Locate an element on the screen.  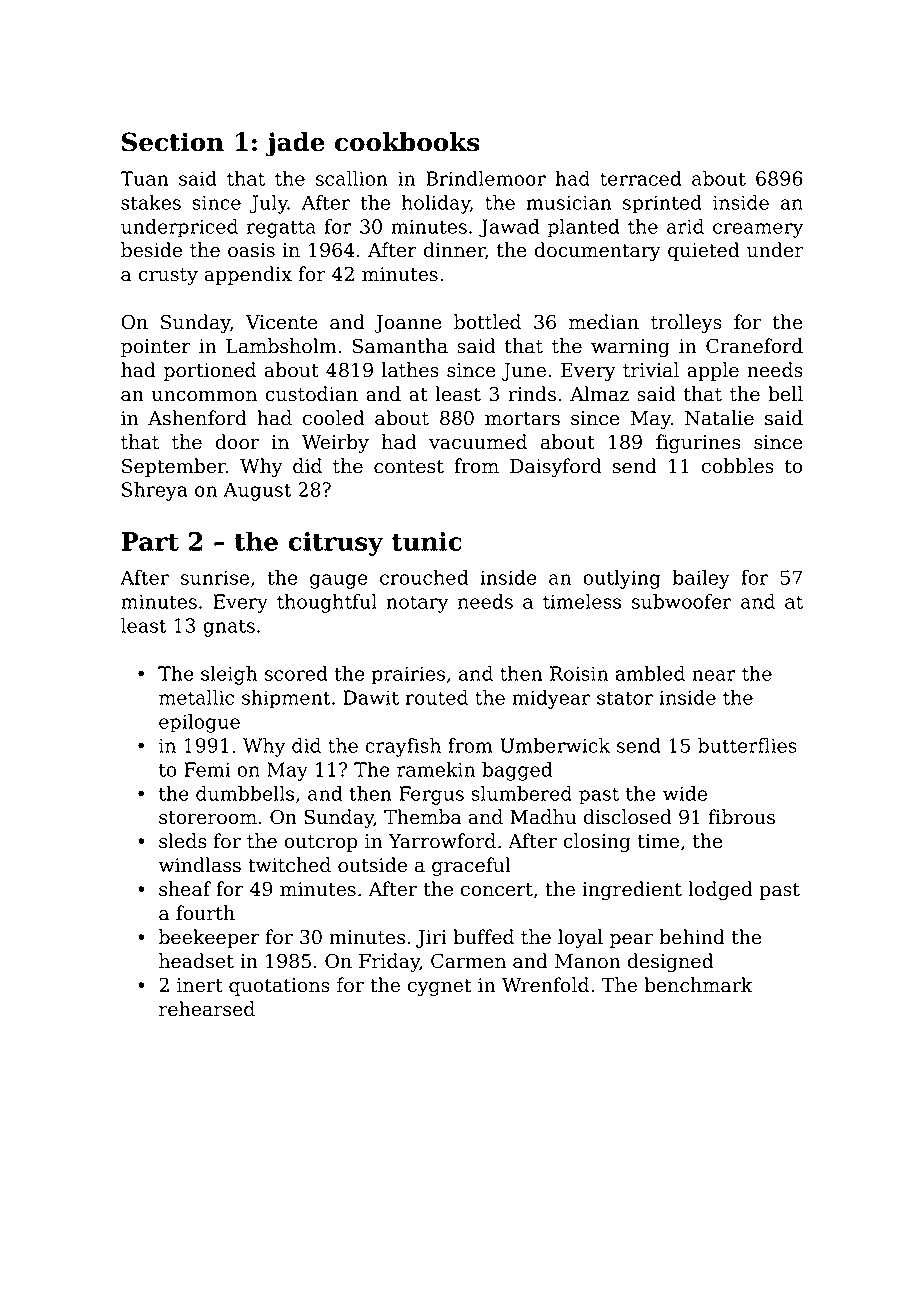
cobbles is located at coordinates (738, 466).
